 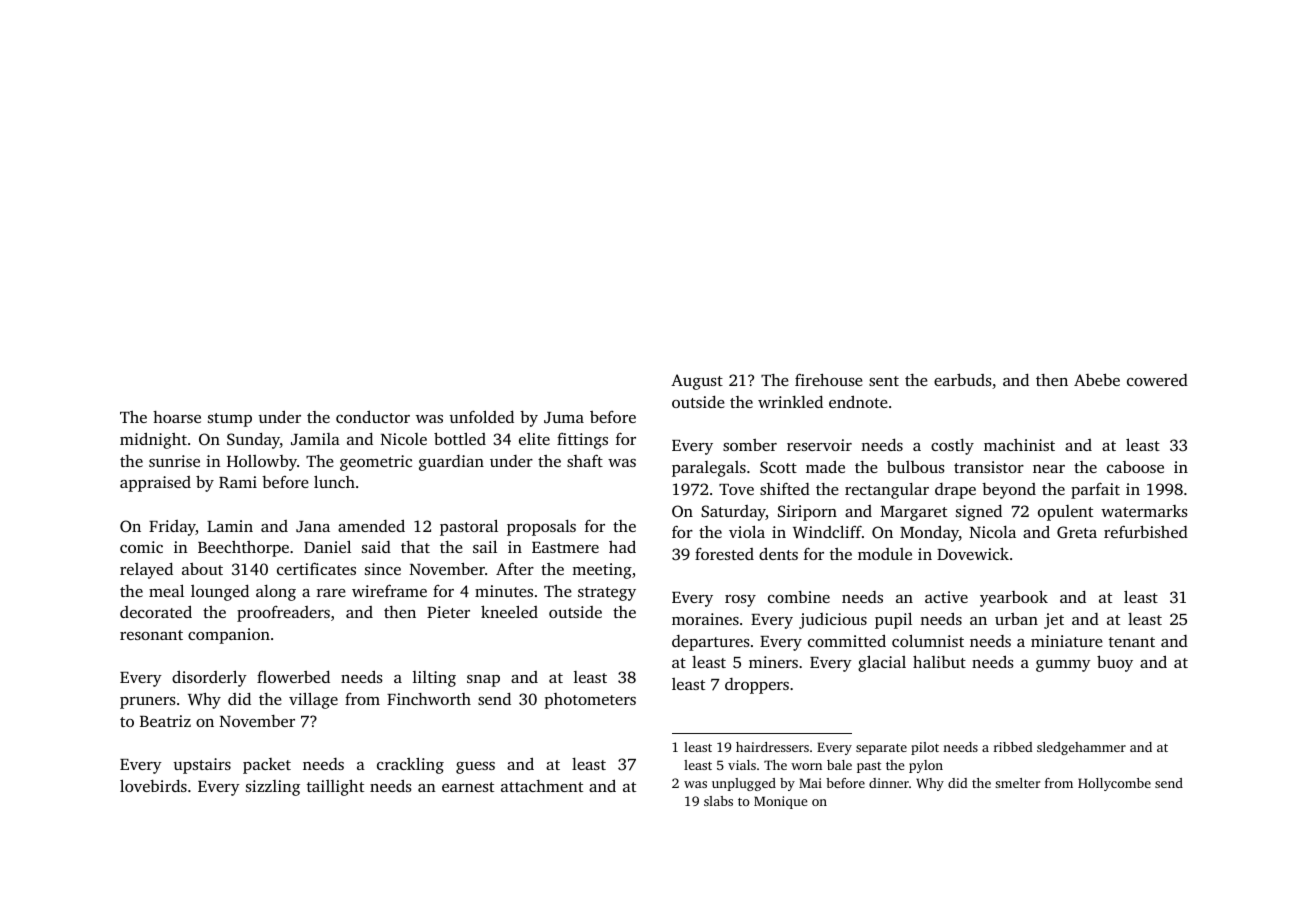 I want to click on caboose, so click(x=1135, y=467).
